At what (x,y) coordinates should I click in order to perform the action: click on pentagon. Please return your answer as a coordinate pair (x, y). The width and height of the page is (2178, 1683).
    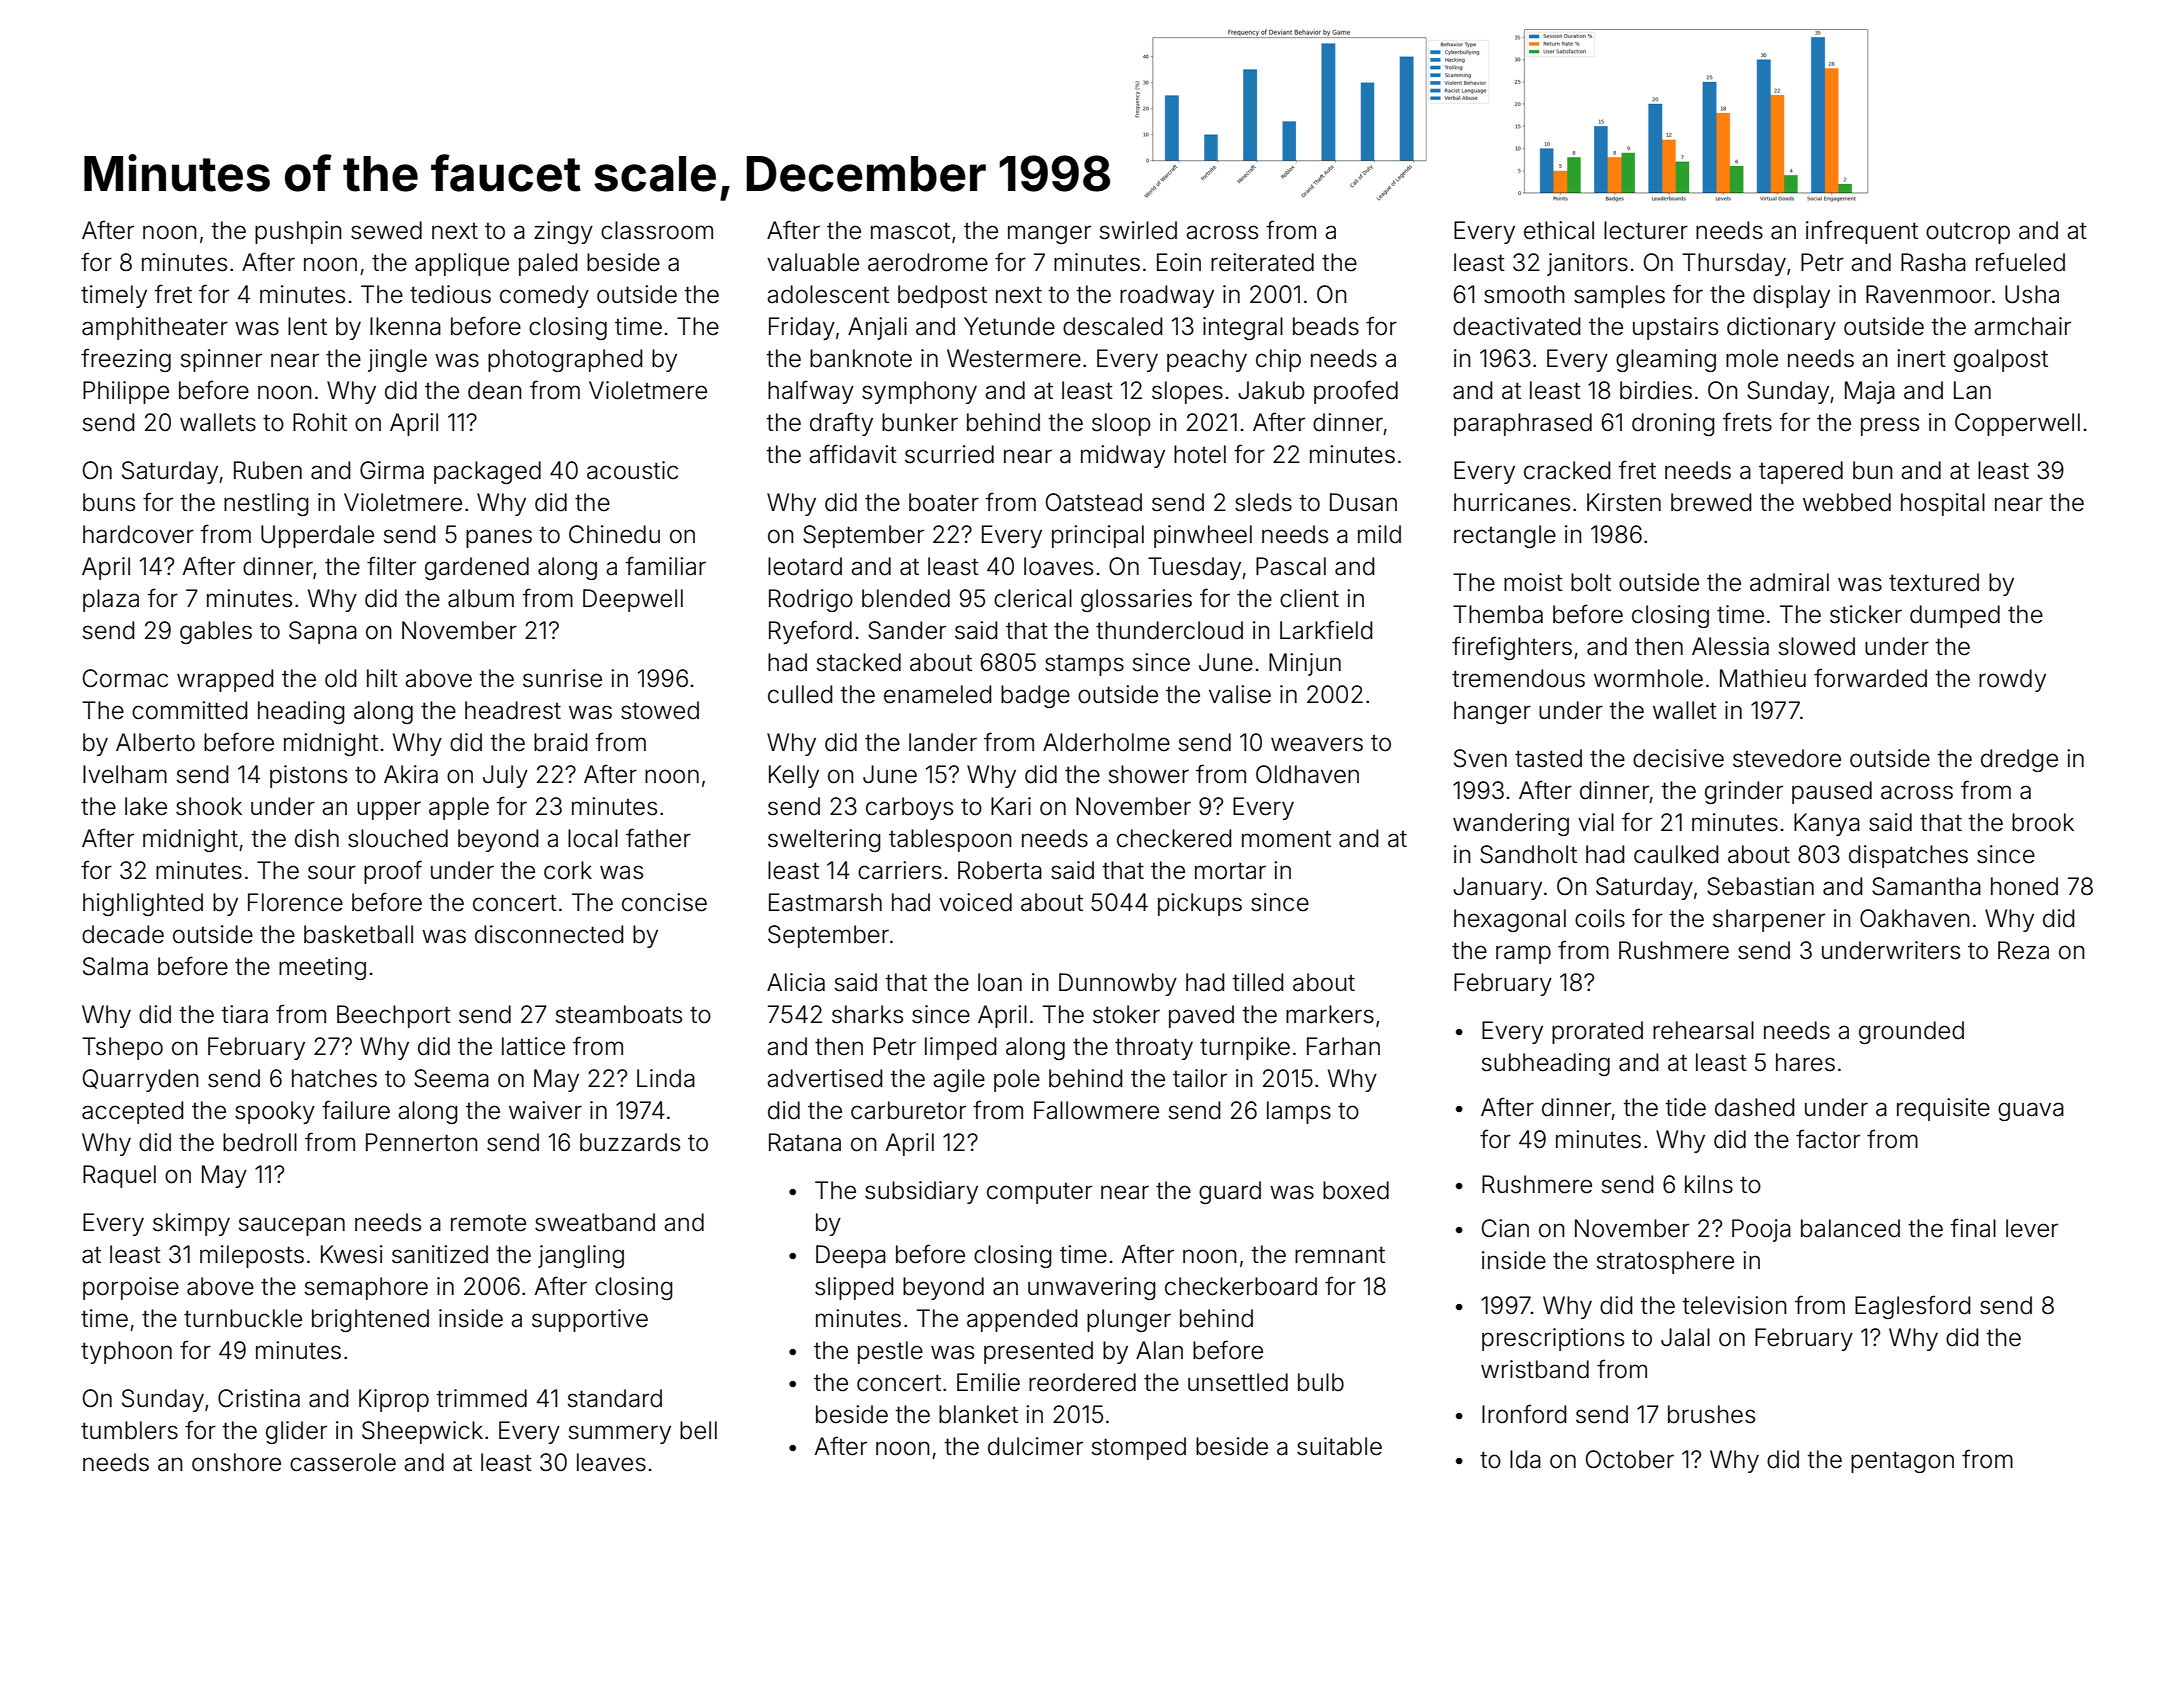
    Looking at the image, I should click on (1902, 1462).
